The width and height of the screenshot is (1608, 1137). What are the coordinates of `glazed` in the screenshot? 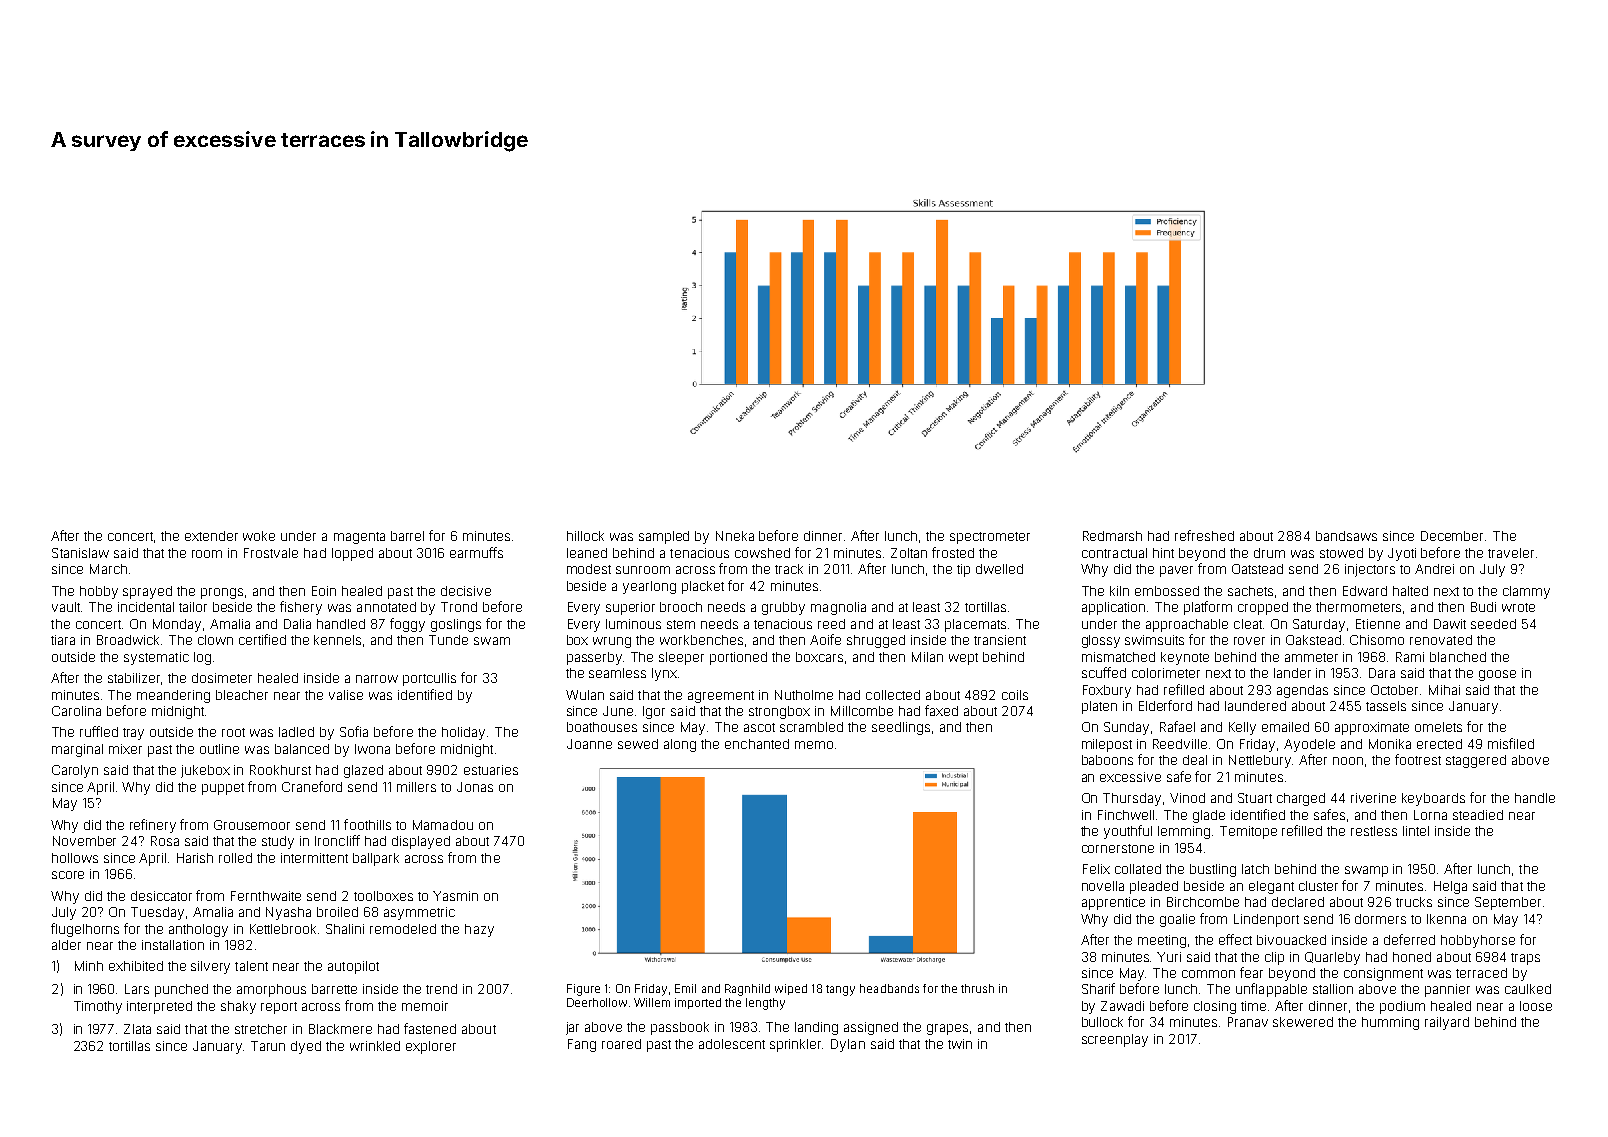 It's located at (363, 771).
